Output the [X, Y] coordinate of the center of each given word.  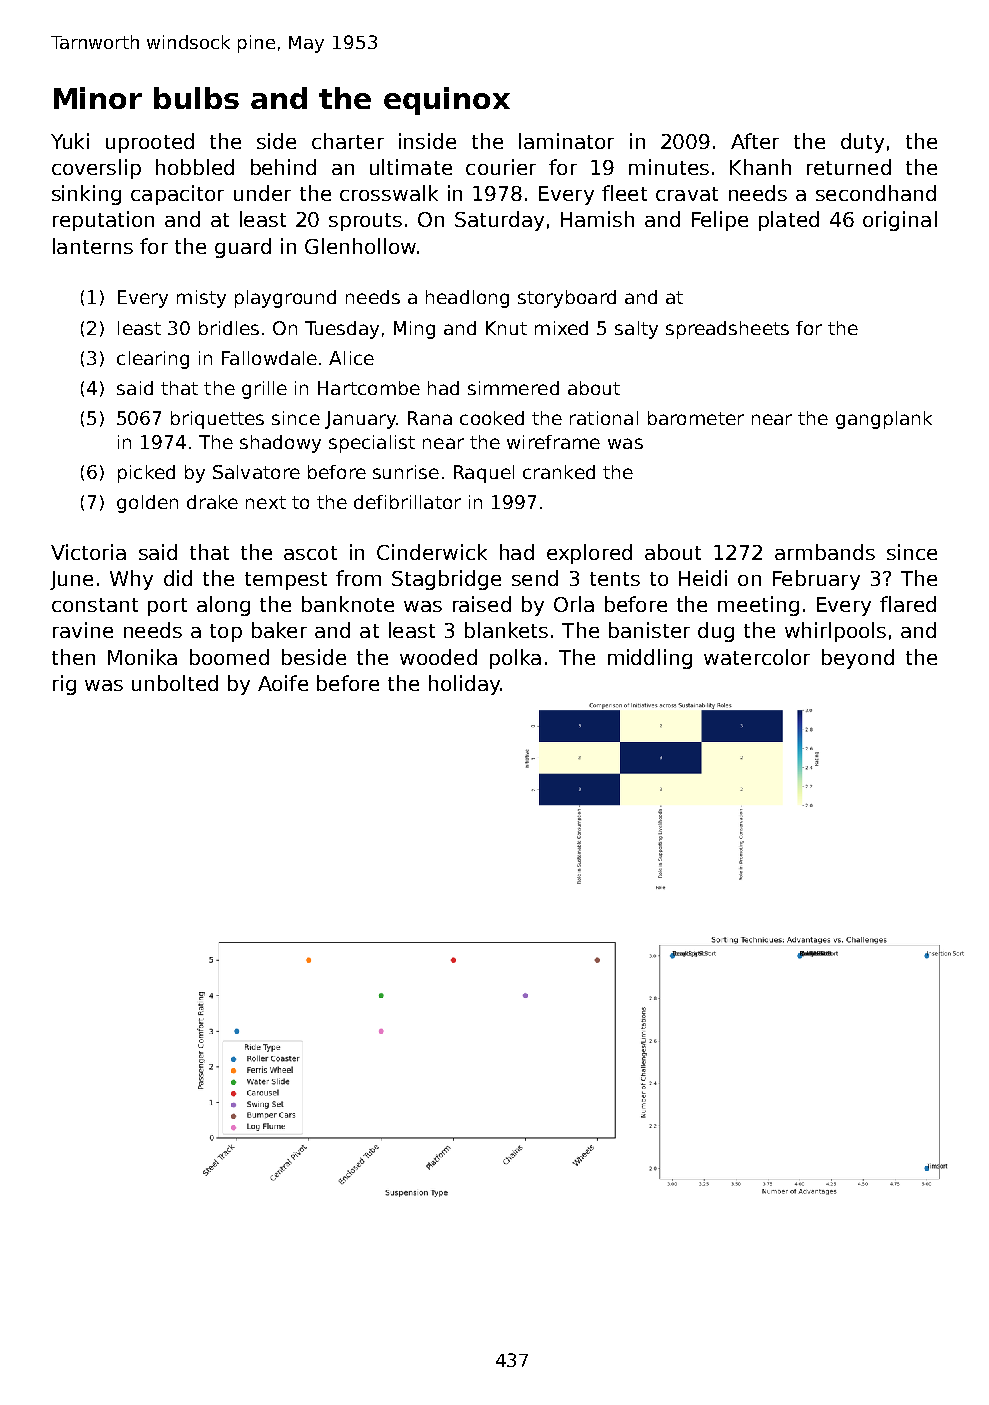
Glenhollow [360, 246]
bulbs [196, 98]
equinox [447, 101]
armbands [825, 552]
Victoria [88, 552]
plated [789, 221]
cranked [559, 472]
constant [95, 605]
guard [243, 248]
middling [650, 659]
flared [908, 604]
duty [862, 143]
